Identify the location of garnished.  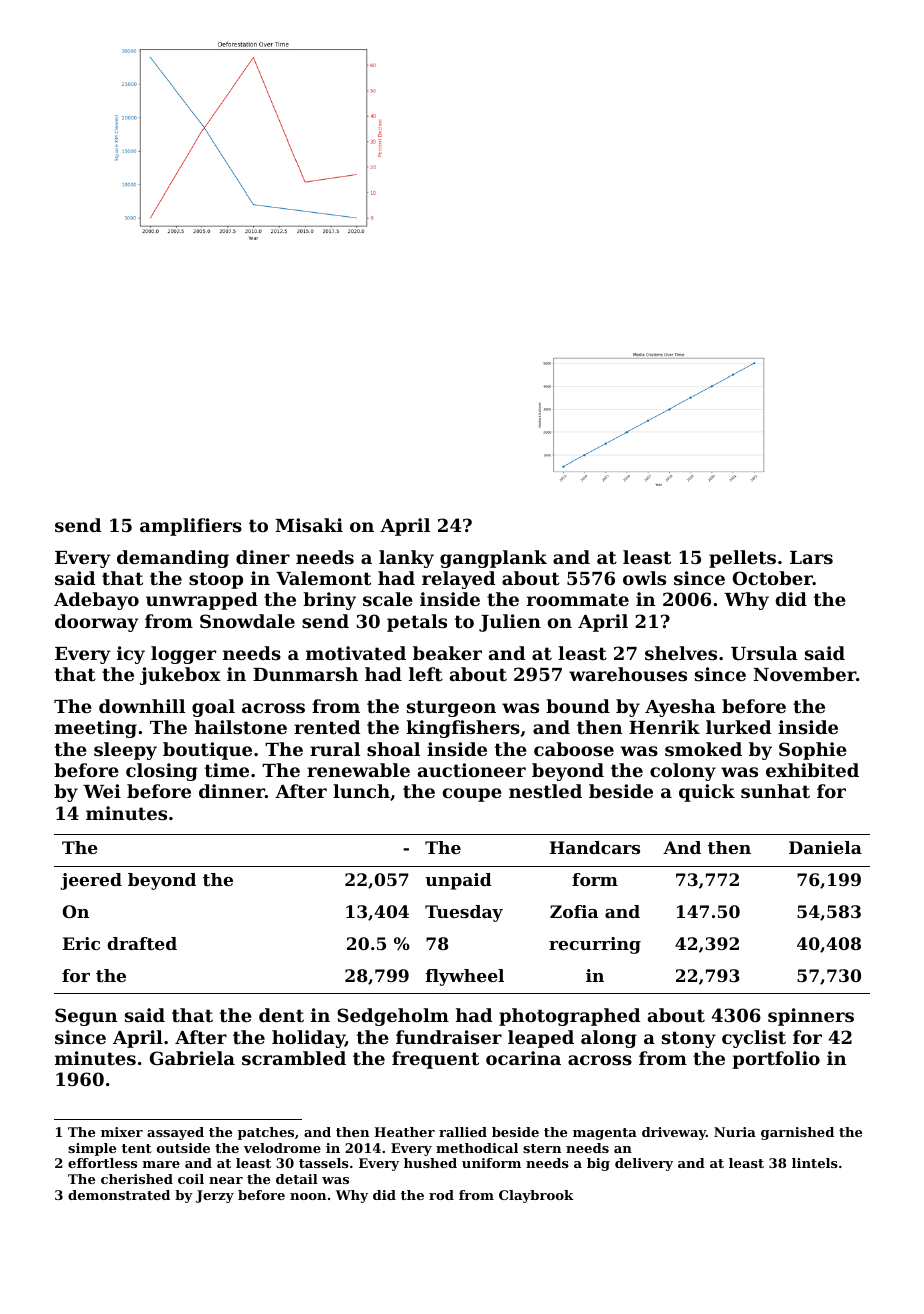
(797, 1133).
